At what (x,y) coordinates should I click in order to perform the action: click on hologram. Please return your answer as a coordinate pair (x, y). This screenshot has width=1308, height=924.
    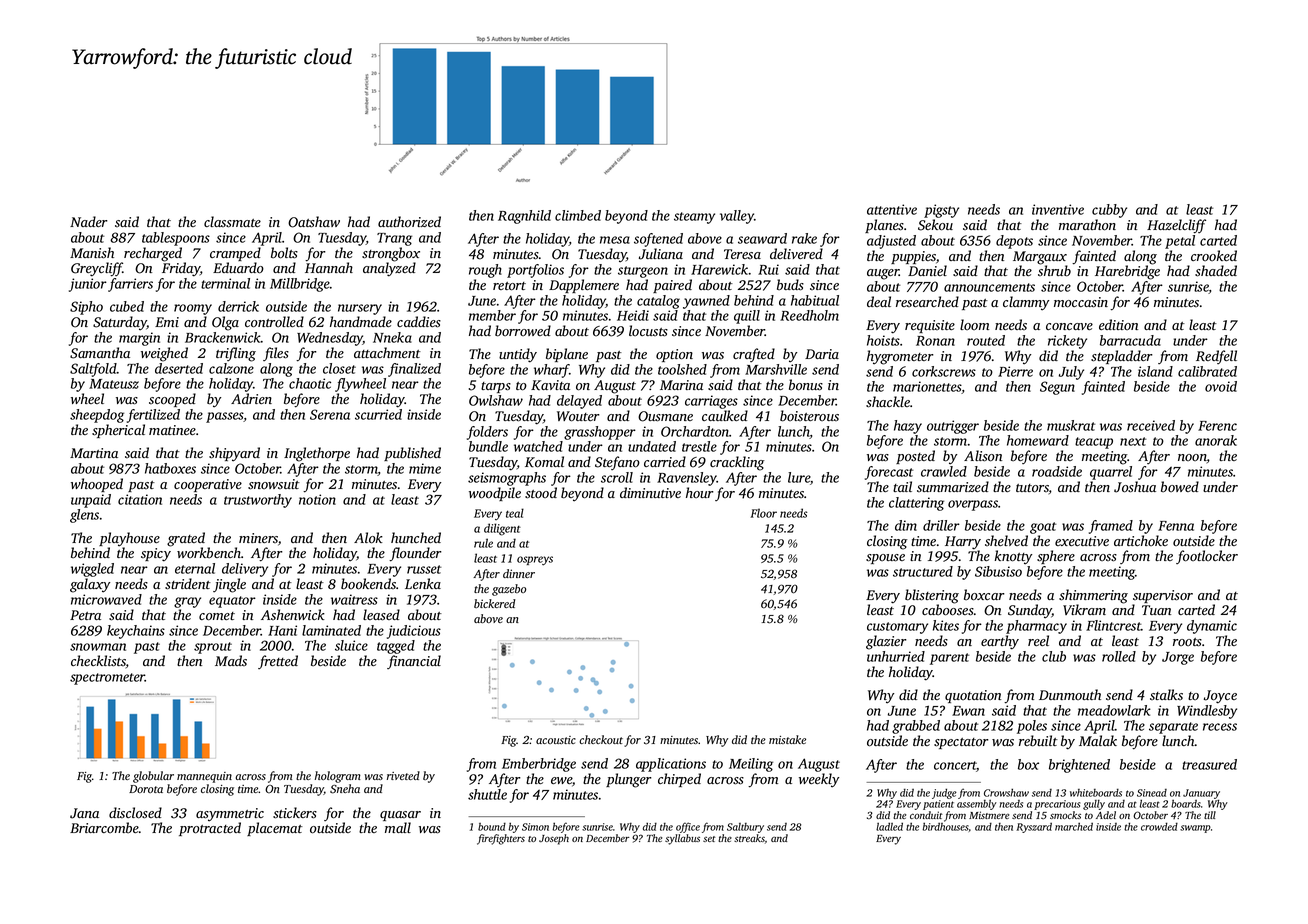
    Looking at the image, I should click on (338, 777).
